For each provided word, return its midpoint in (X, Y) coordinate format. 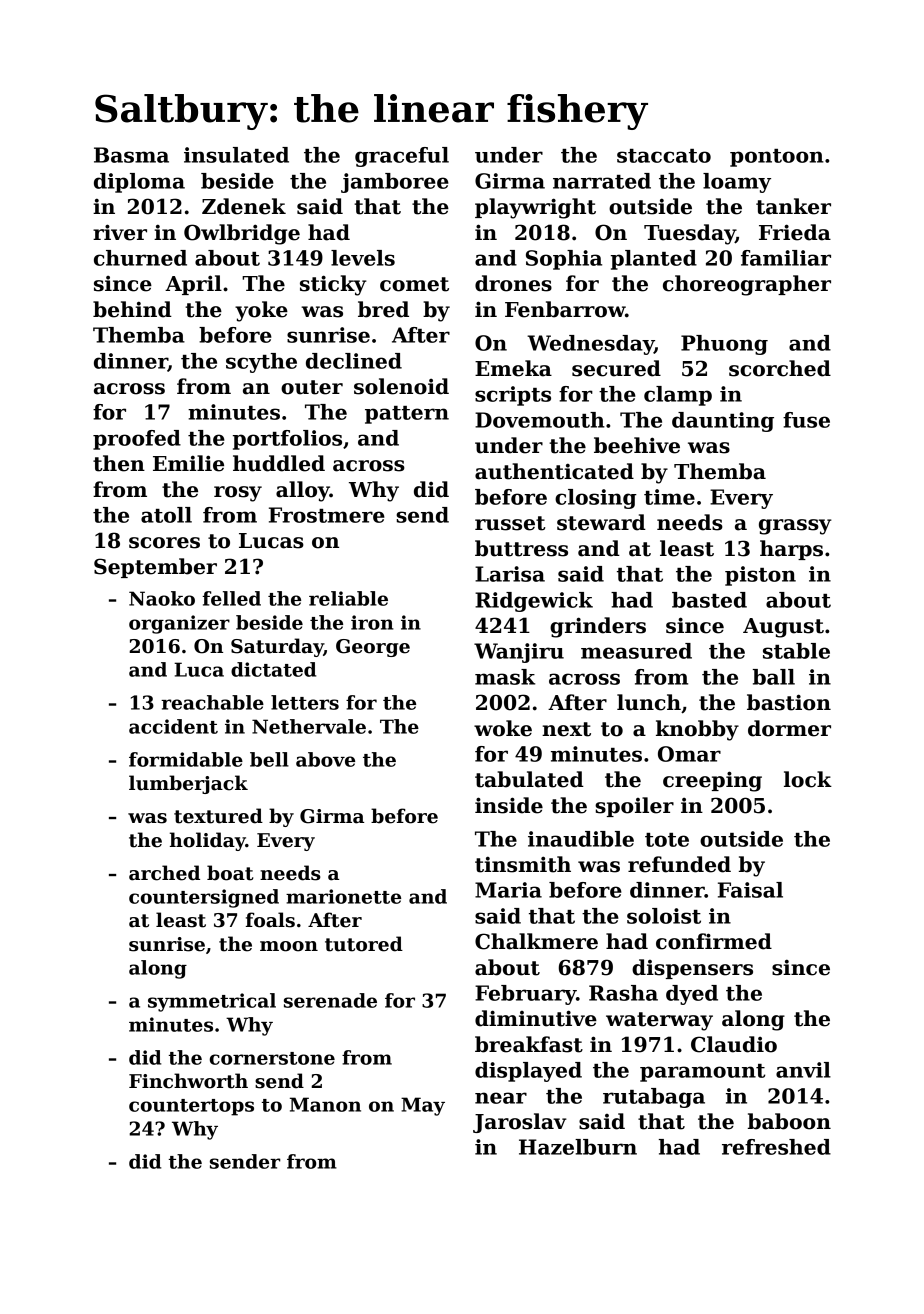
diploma (139, 183)
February (525, 995)
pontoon (777, 158)
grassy (795, 527)
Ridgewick (534, 602)
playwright (535, 208)
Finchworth (188, 1081)
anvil (803, 1070)
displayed (528, 1072)
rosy (238, 494)
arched (164, 873)
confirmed (714, 941)
